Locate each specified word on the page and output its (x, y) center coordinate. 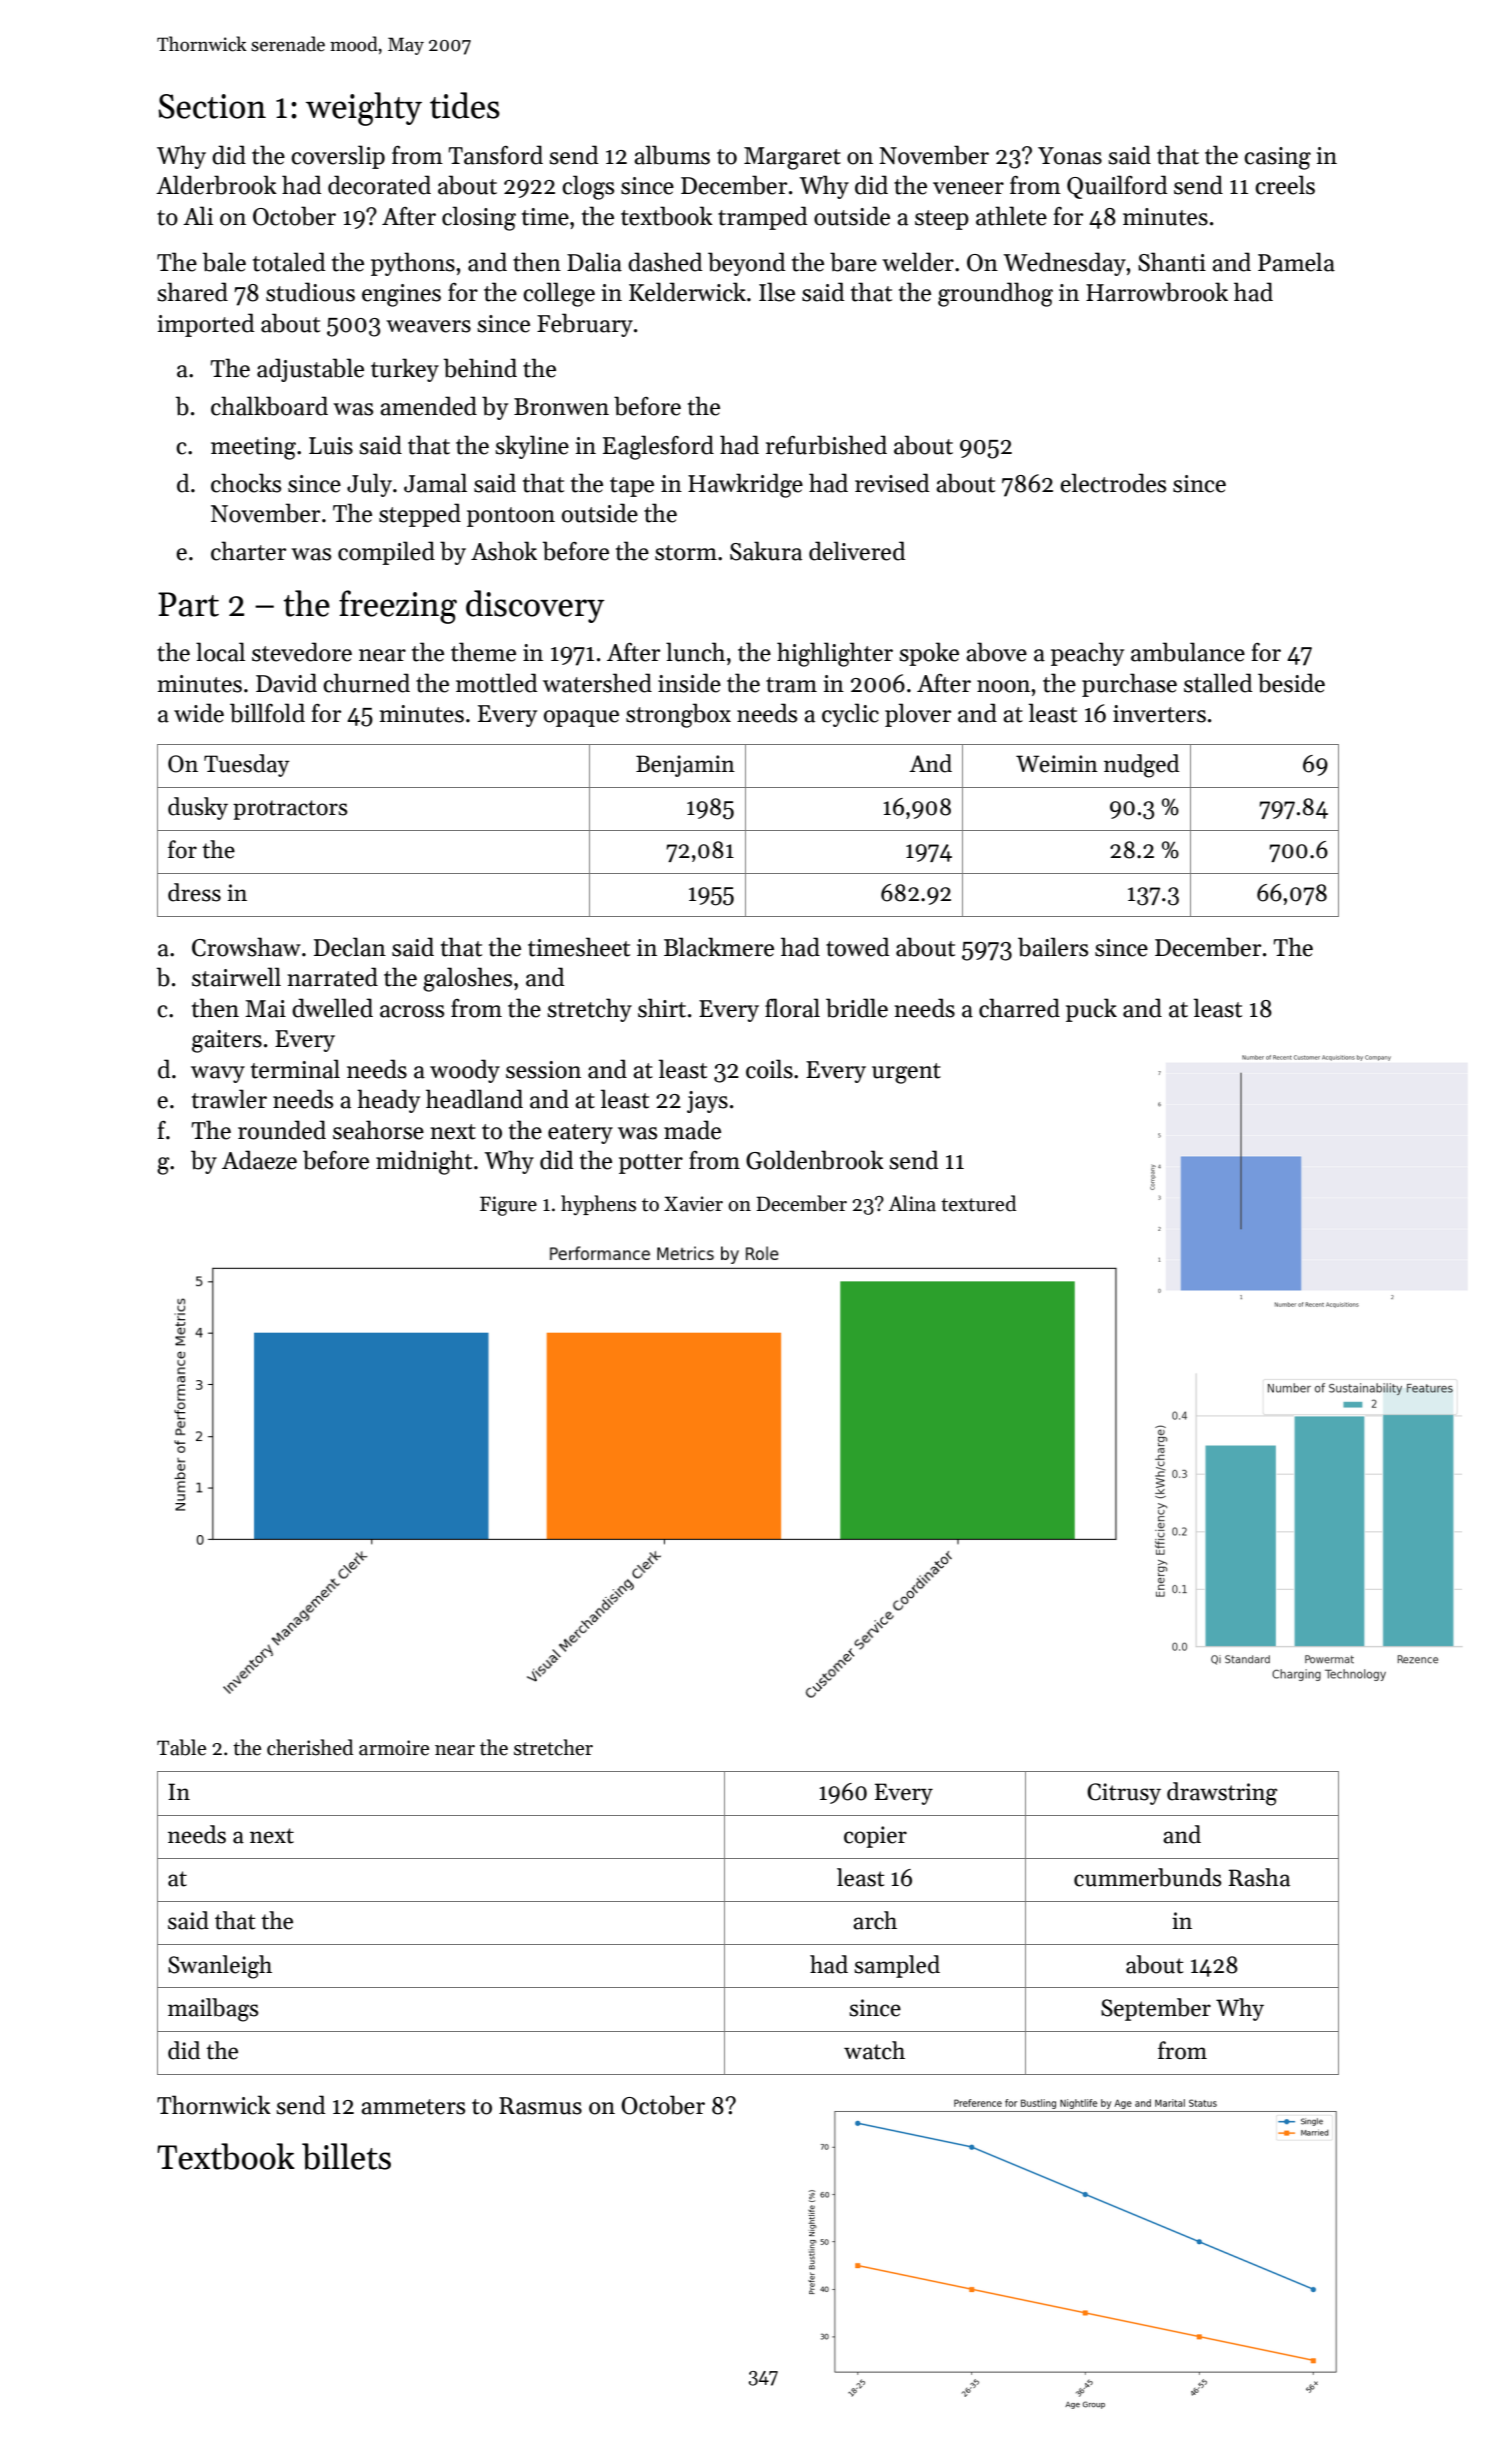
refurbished (826, 445)
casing (1277, 158)
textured (978, 1203)
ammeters (413, 2107)
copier (875, 1837)
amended (428, 406)
